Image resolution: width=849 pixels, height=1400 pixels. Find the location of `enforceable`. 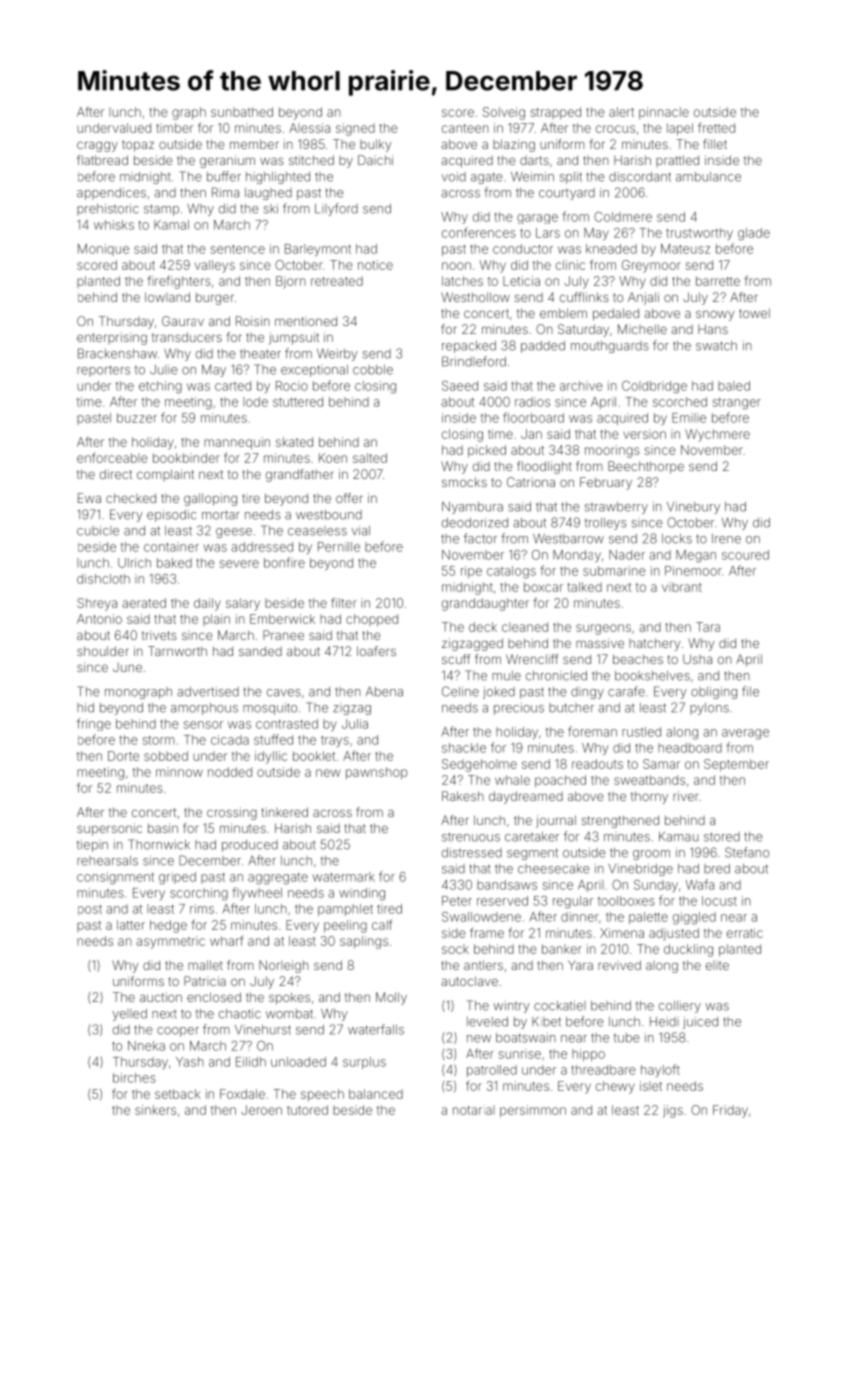

enforceable is located at coordinates (112, 458).
